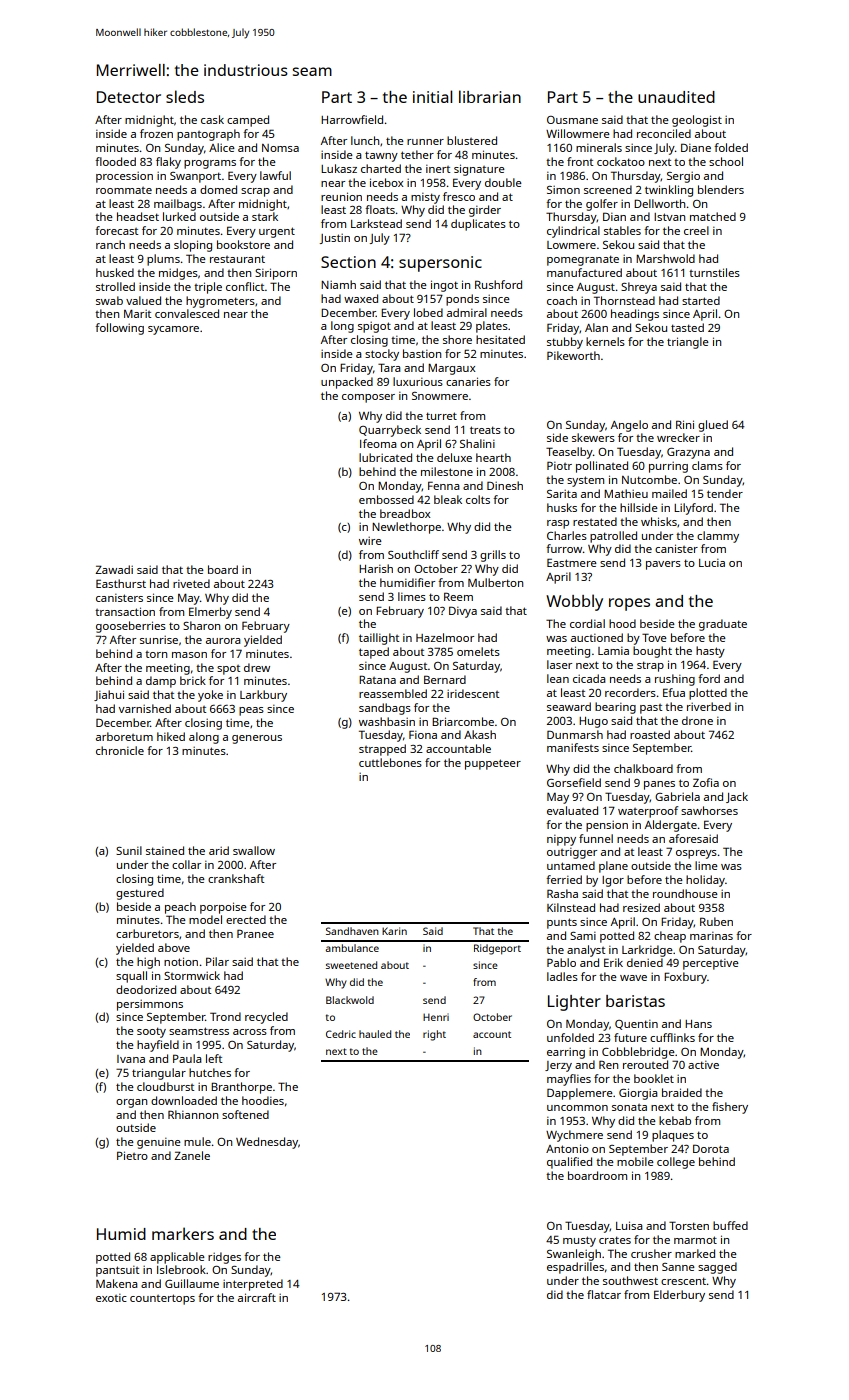 This image has height=1400, width=849. What do you see at coordinates (604, 1294) in the image?
I see `flatcar` at bounding box center [604, 1294].
